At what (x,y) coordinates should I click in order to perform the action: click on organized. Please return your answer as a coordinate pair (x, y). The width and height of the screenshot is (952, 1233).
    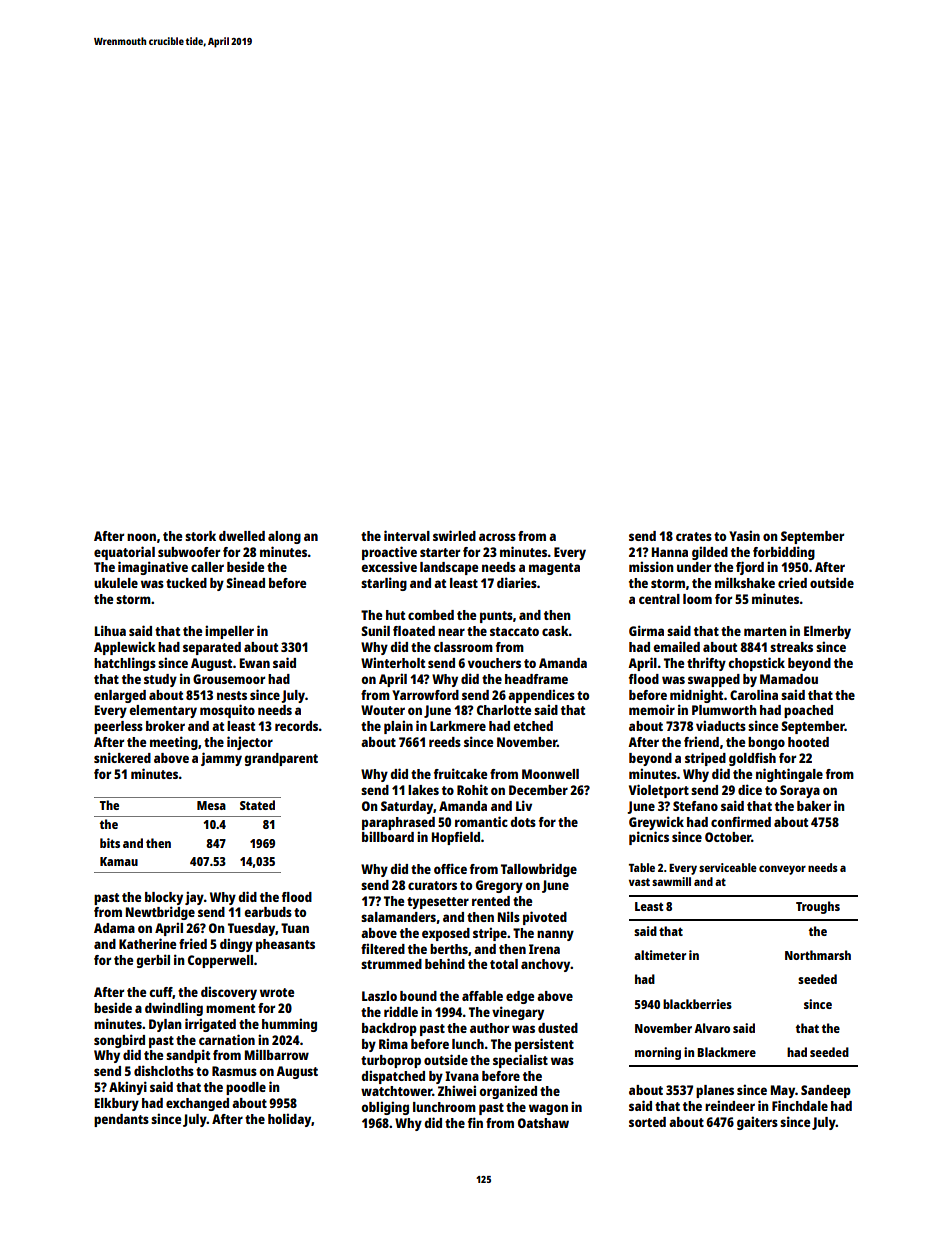
    Looking at the image, I should click on (508, 1092).
